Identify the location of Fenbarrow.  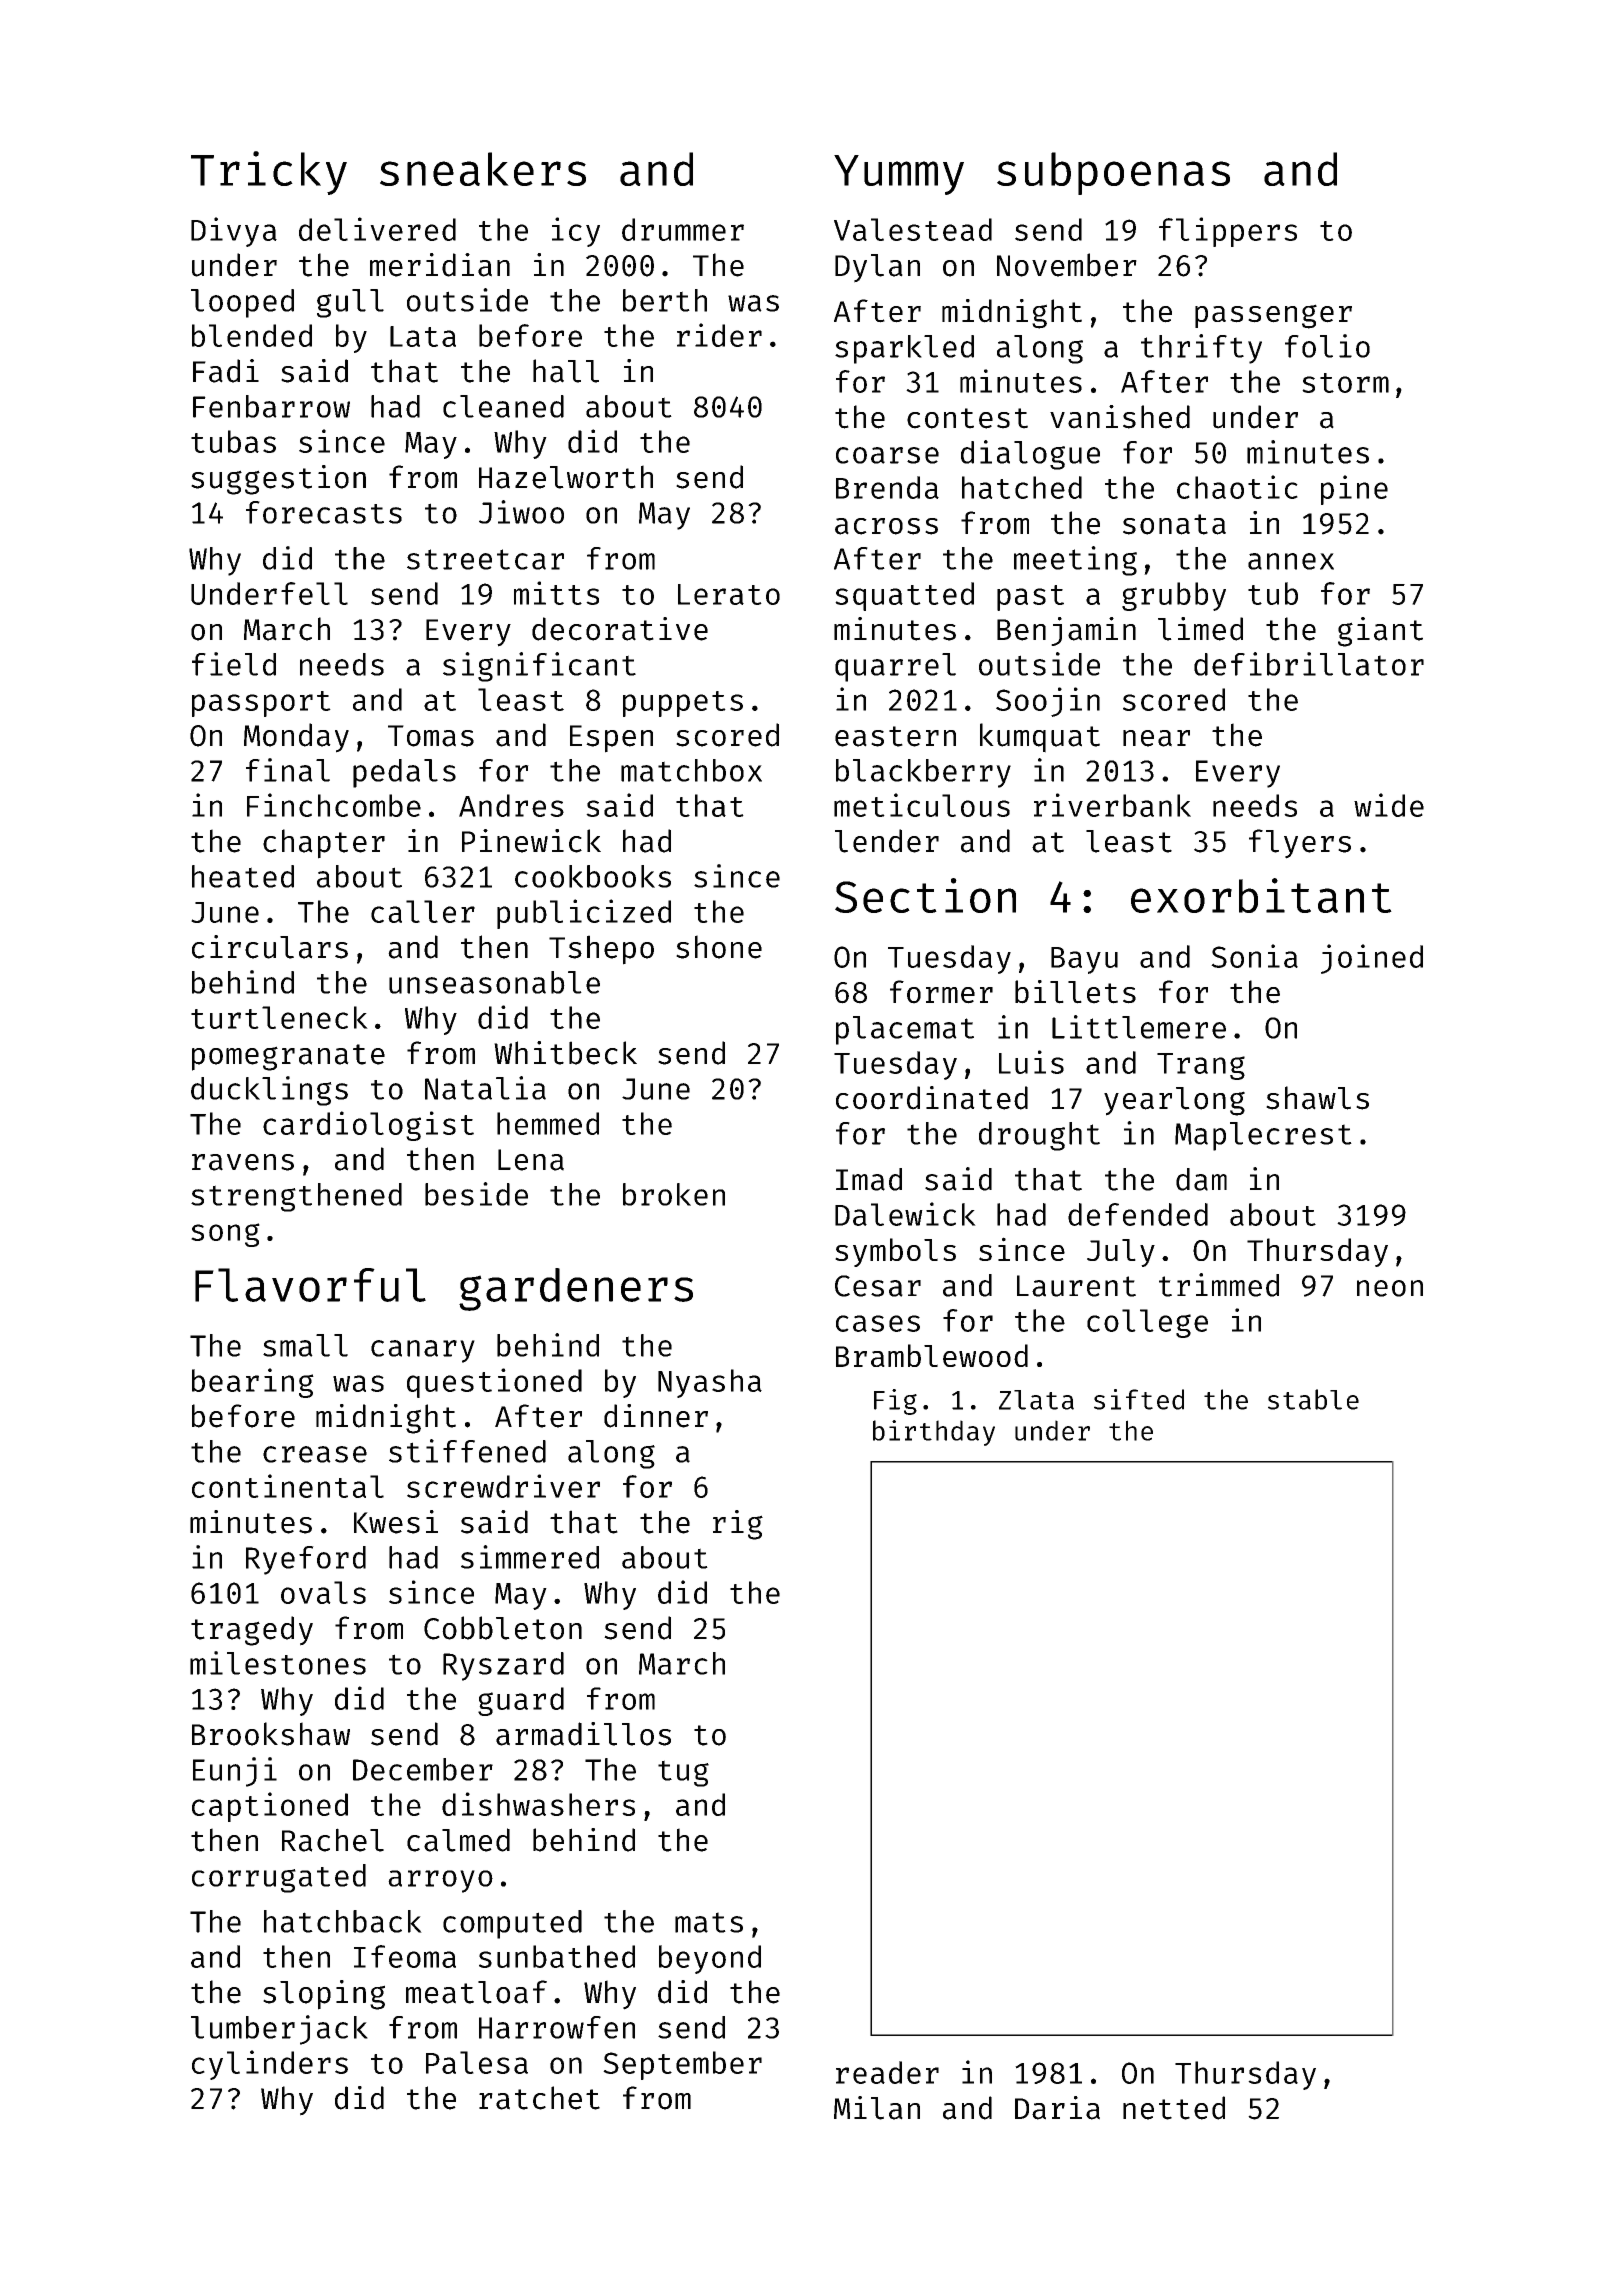
(271, 406).
